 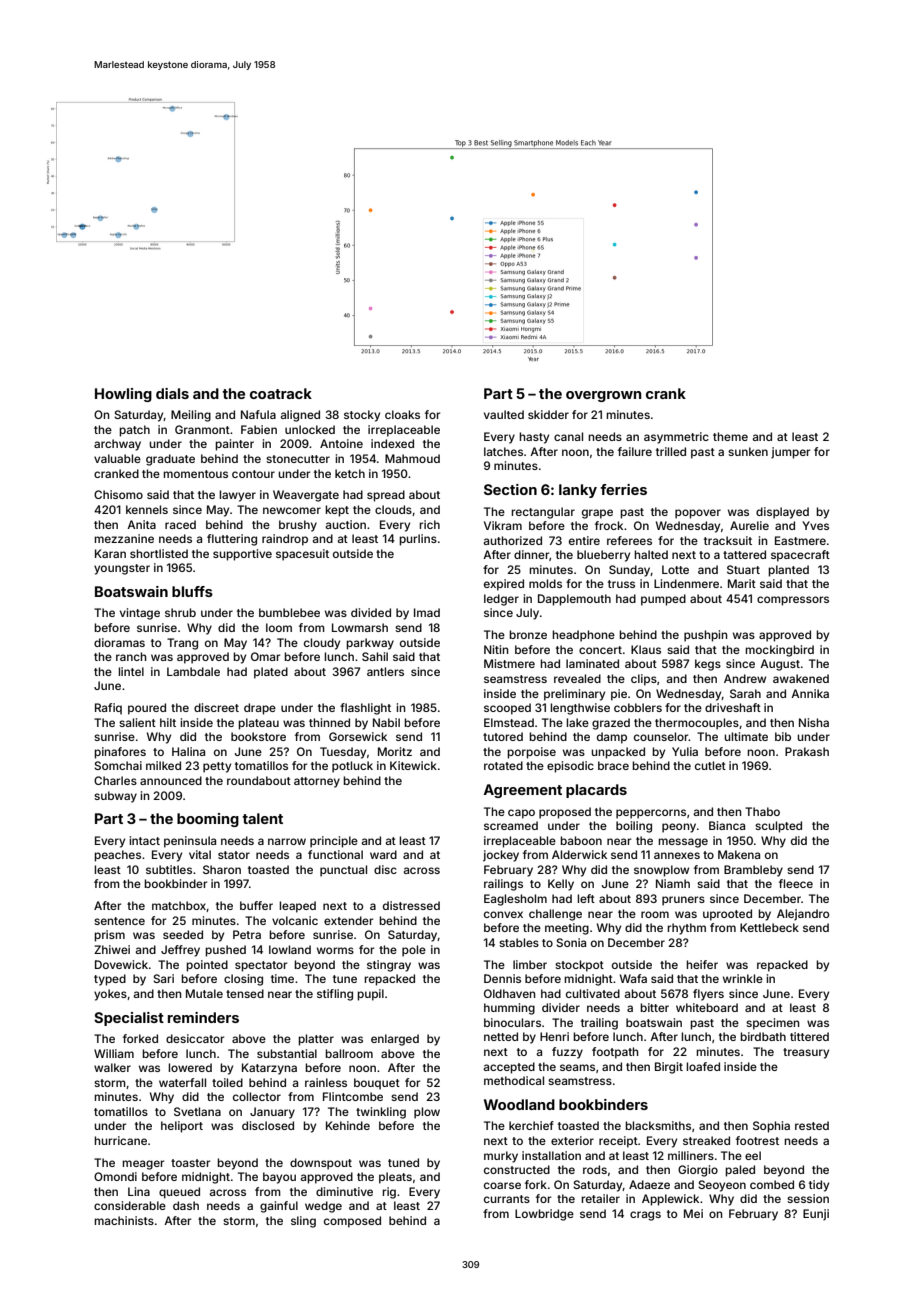 What do you see at coordinates (123, 395) in the document?
I see `Howling` at bounding box center [123, 395].
